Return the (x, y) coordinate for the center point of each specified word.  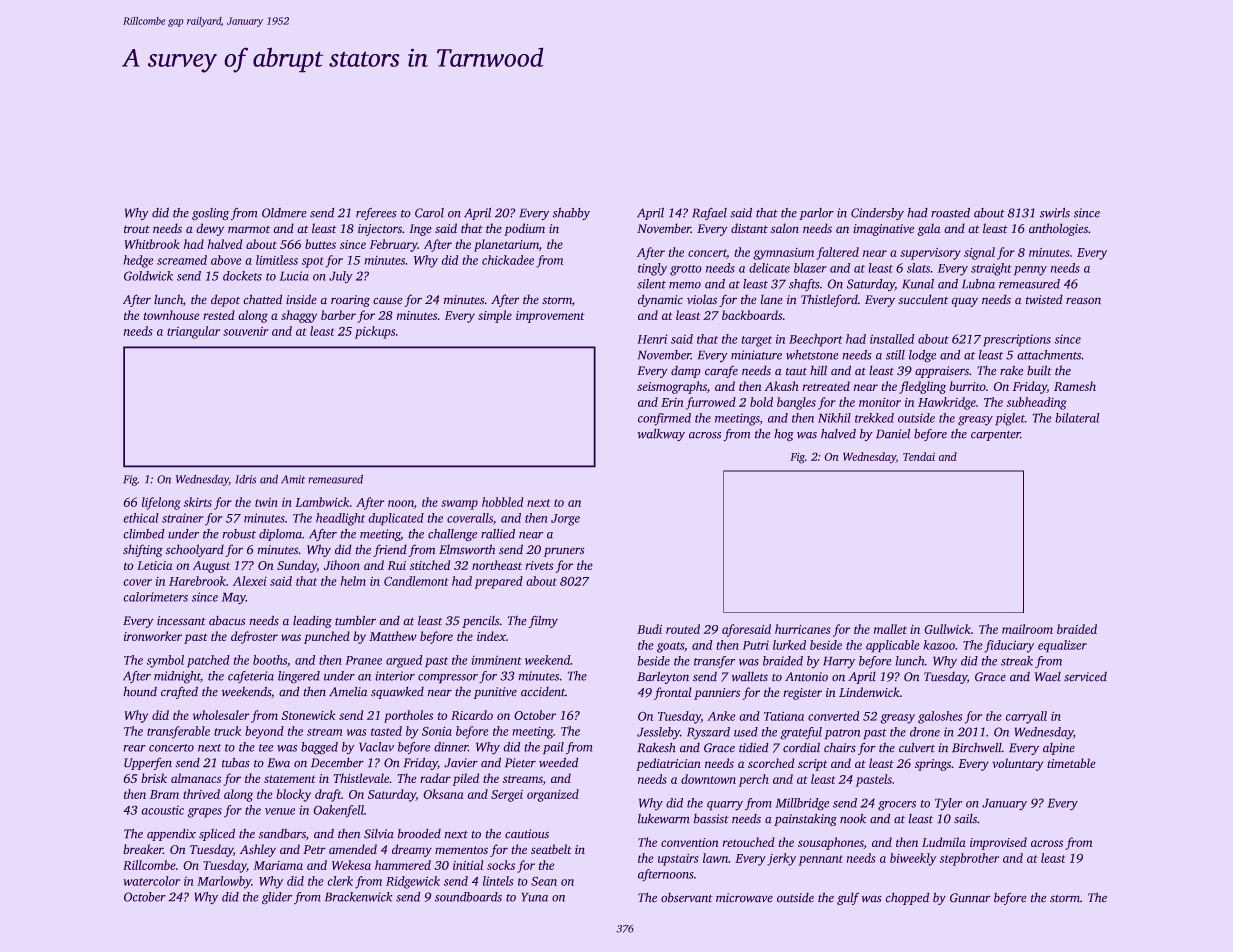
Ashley (258, 850)
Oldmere (284, 213)
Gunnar (970, 898)
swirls (1055, 213)
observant (687, 897)
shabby (571, 213)
